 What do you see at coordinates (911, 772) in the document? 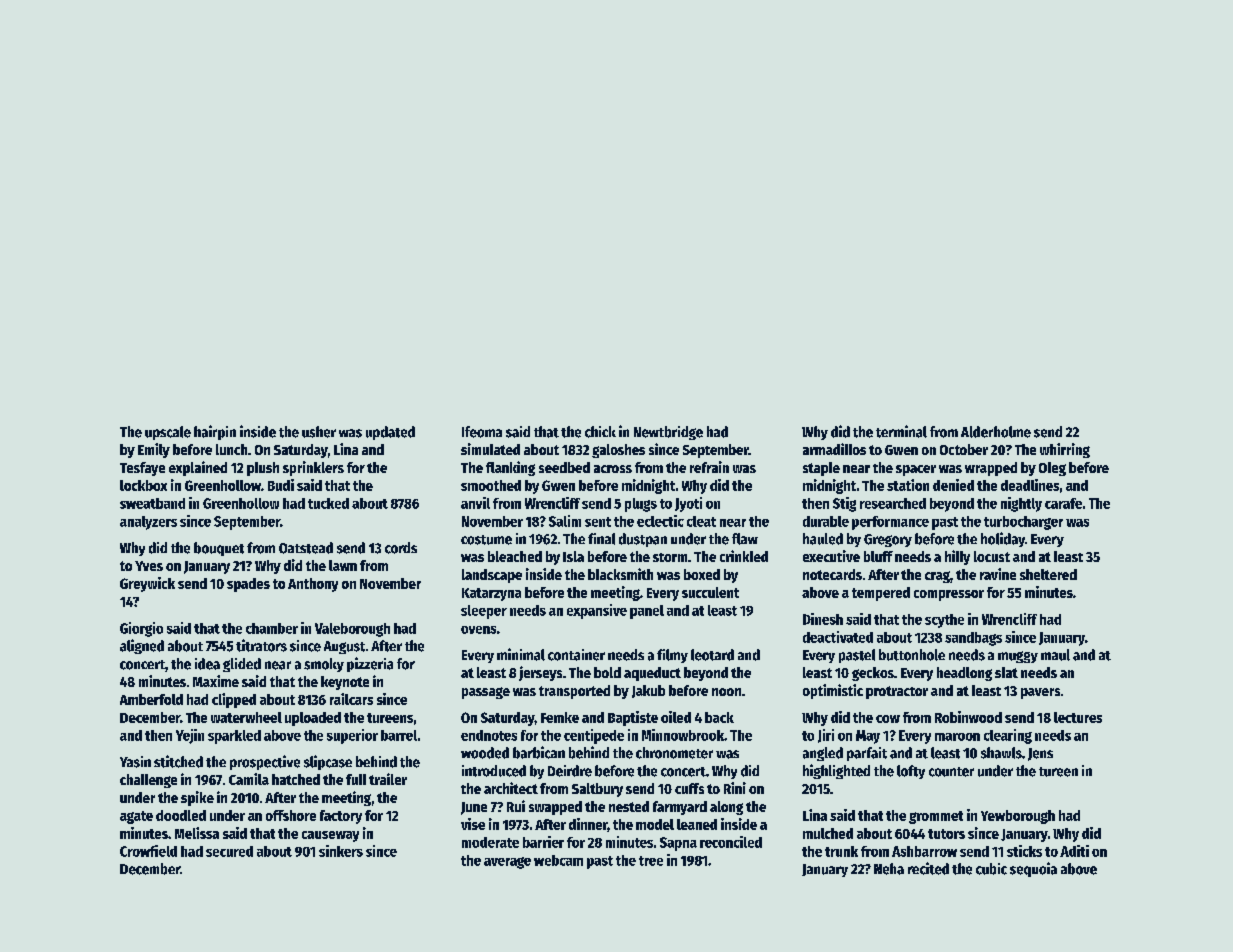
I see `lofty` at bounding box center [911, 772].
